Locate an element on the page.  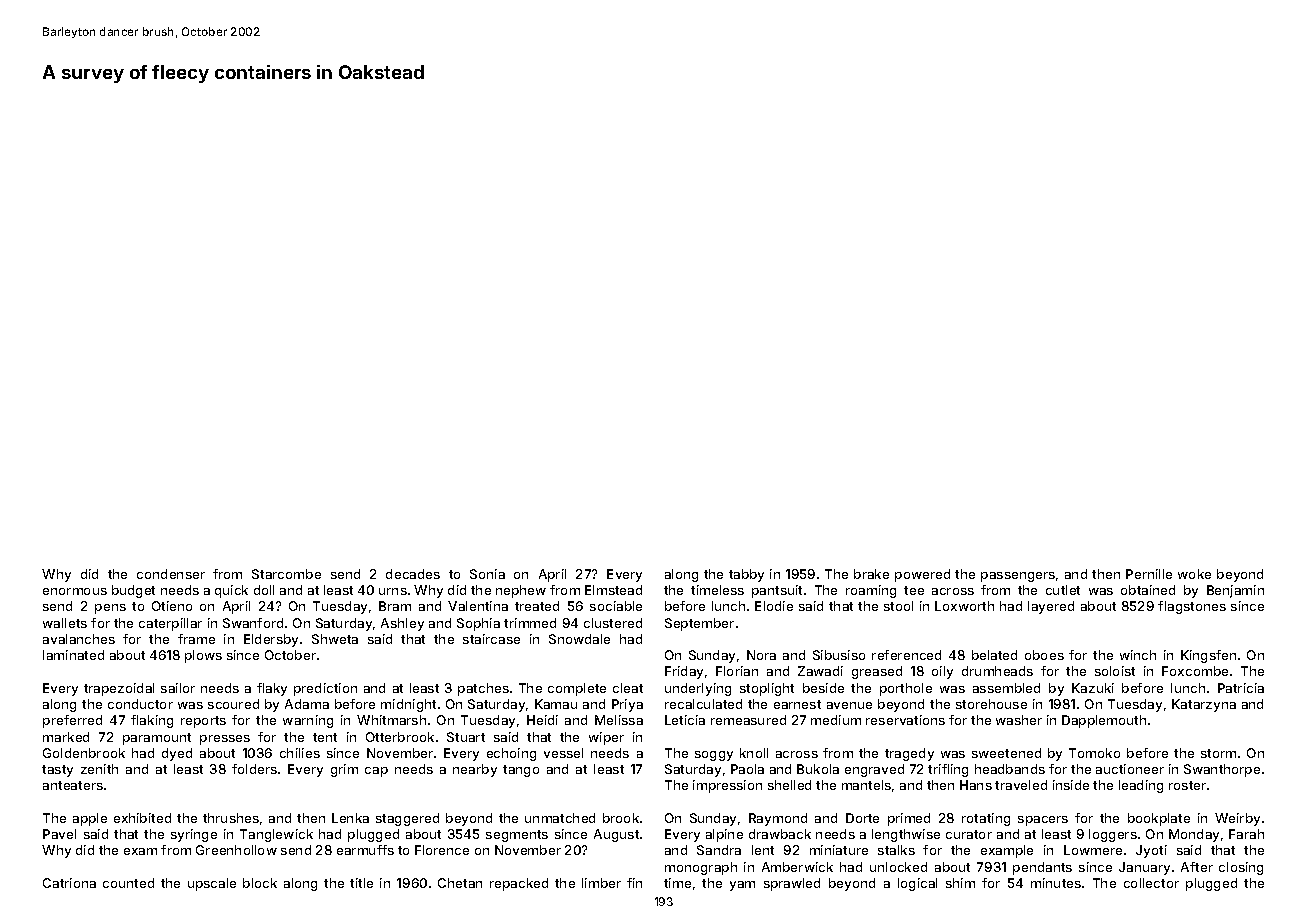
yam is located at coordinates (742, 886).
